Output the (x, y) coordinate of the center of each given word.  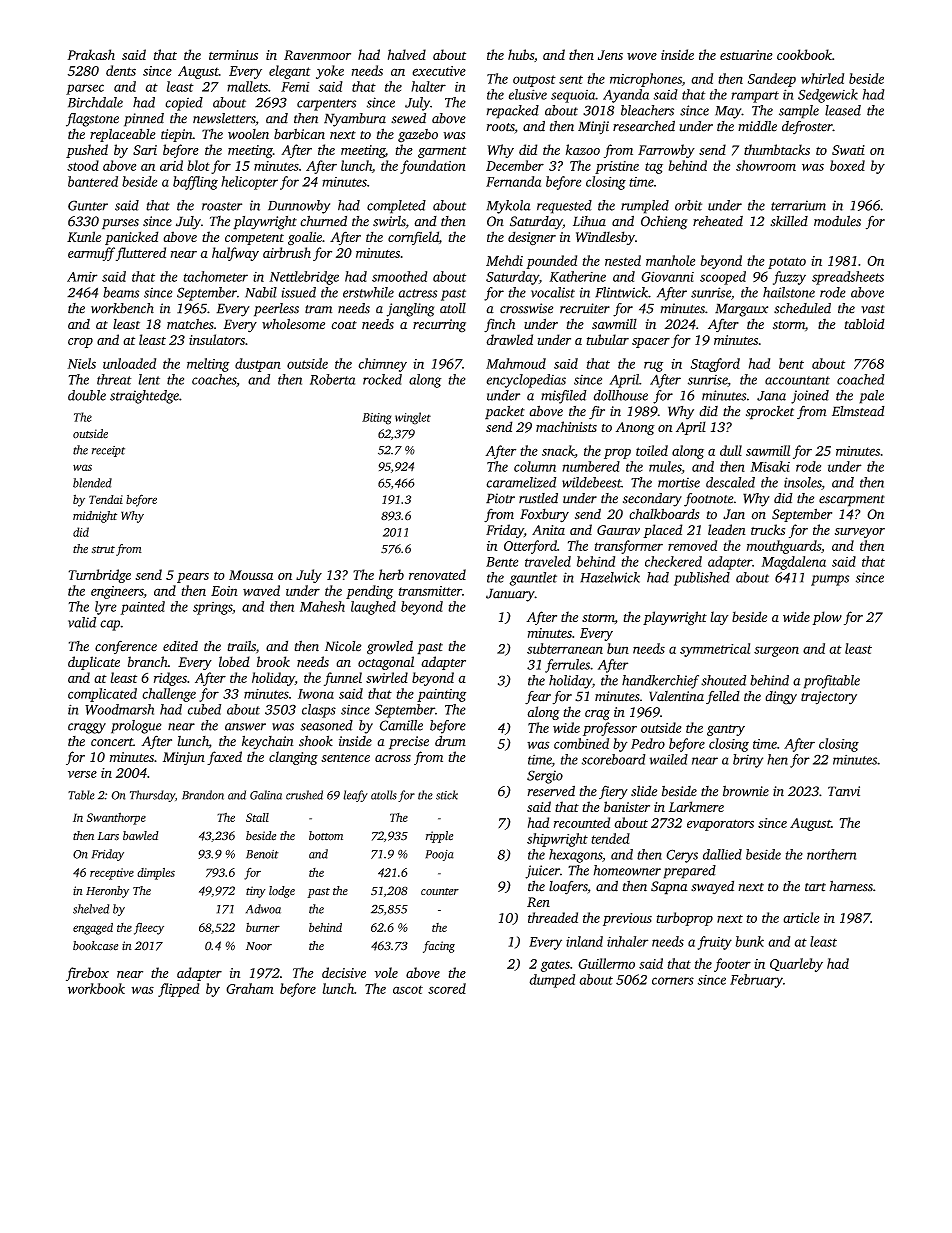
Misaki (770, 466)
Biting (376, 419)
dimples (156, 874)
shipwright (557, 840)
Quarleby (796, 965)
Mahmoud (516, 363)
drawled (509, 339)
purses (120, 224)
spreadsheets (848, 278)
